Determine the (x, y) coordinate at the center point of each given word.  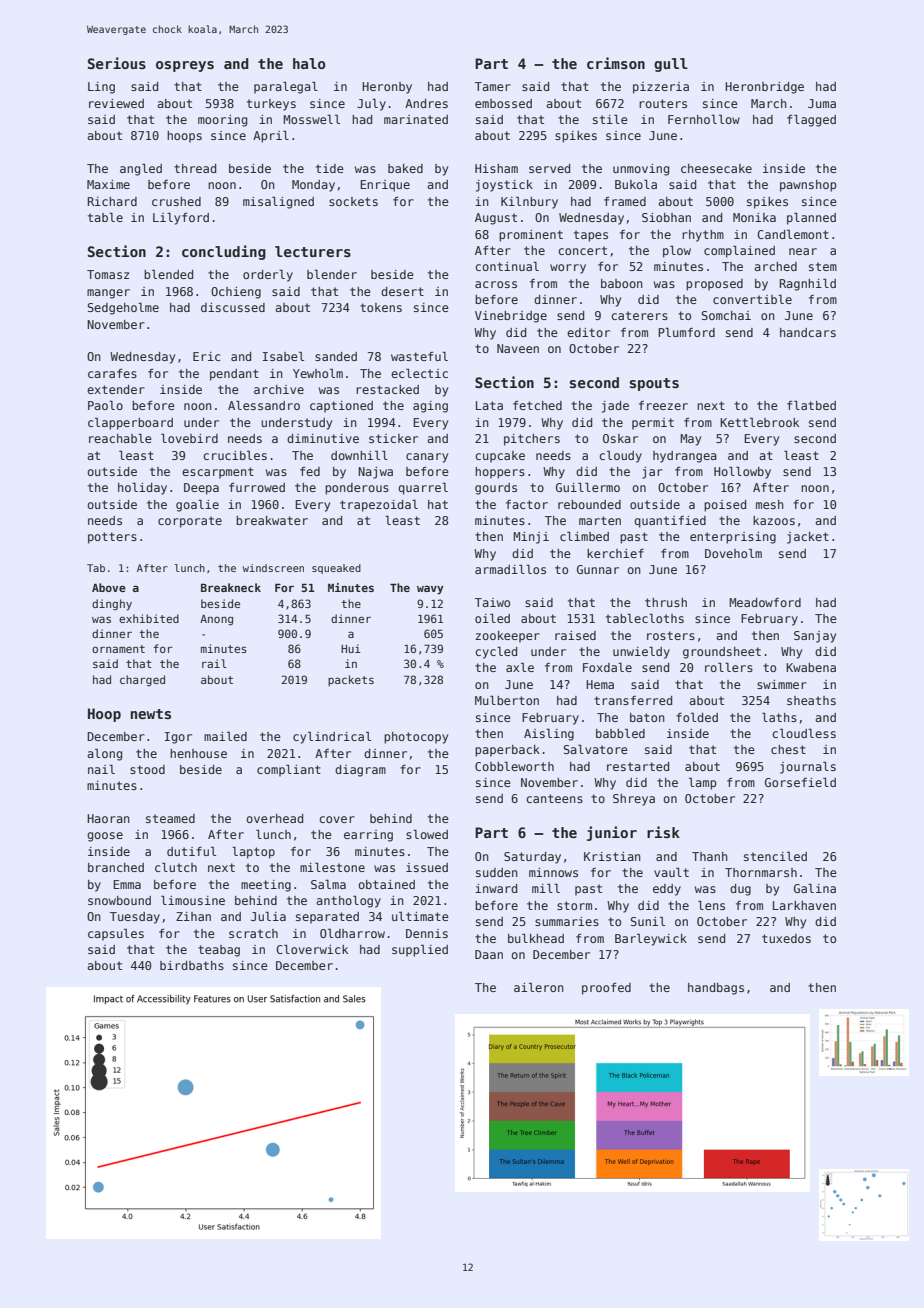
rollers (729, 667)
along (104, 754)
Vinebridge (511, 317)
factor (527, 504)
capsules (116, 934)
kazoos (774, 520)
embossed (503, 103)
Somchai (726, 315)
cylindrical (332, 737)
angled (141, 169)
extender (116, 389)
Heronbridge (764, 88)
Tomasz (108, 274)
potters (112, 538)
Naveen (518, 348)
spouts (654, 384)
